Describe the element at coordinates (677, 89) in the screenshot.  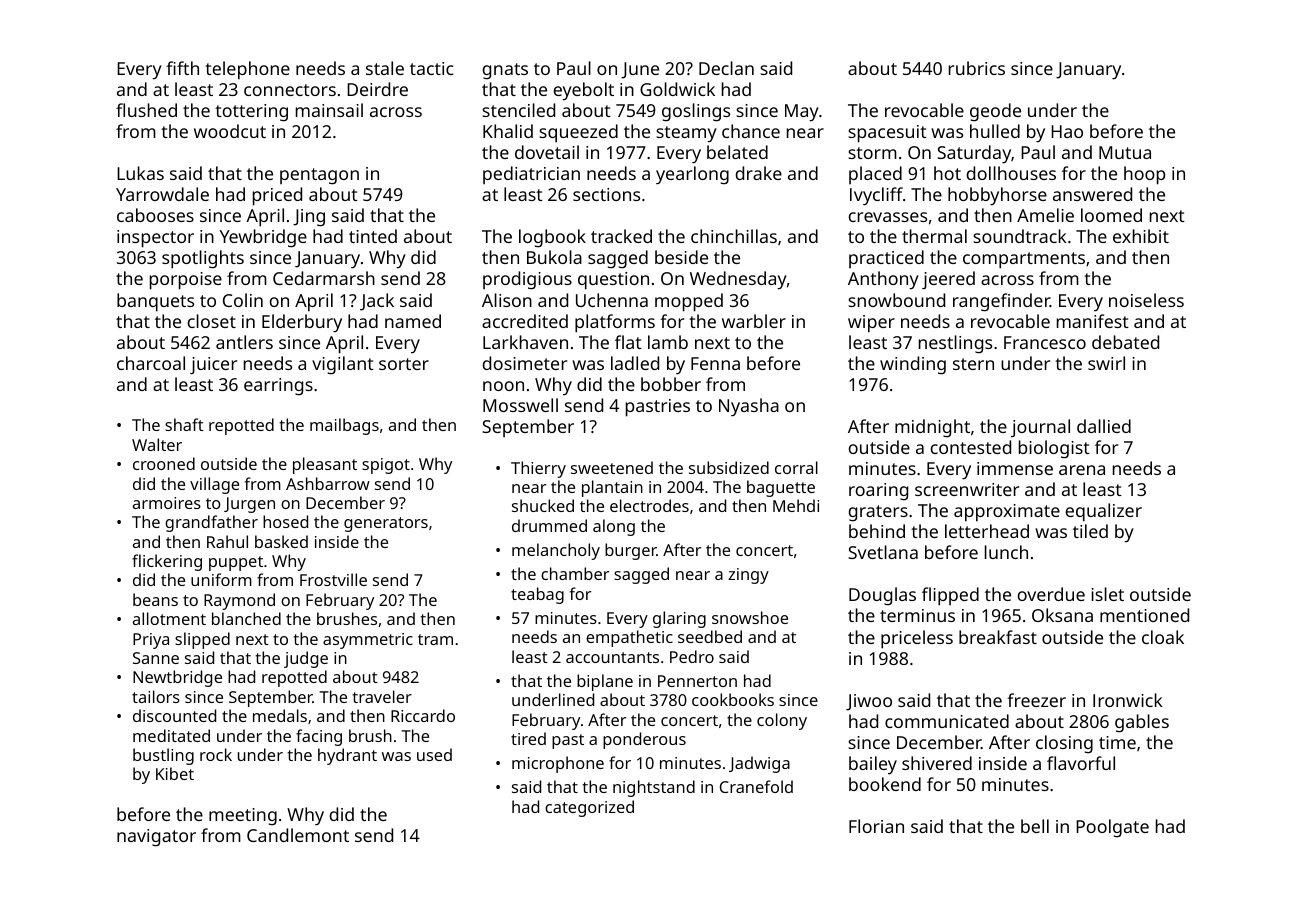
I see `Goldwick` at that location.
